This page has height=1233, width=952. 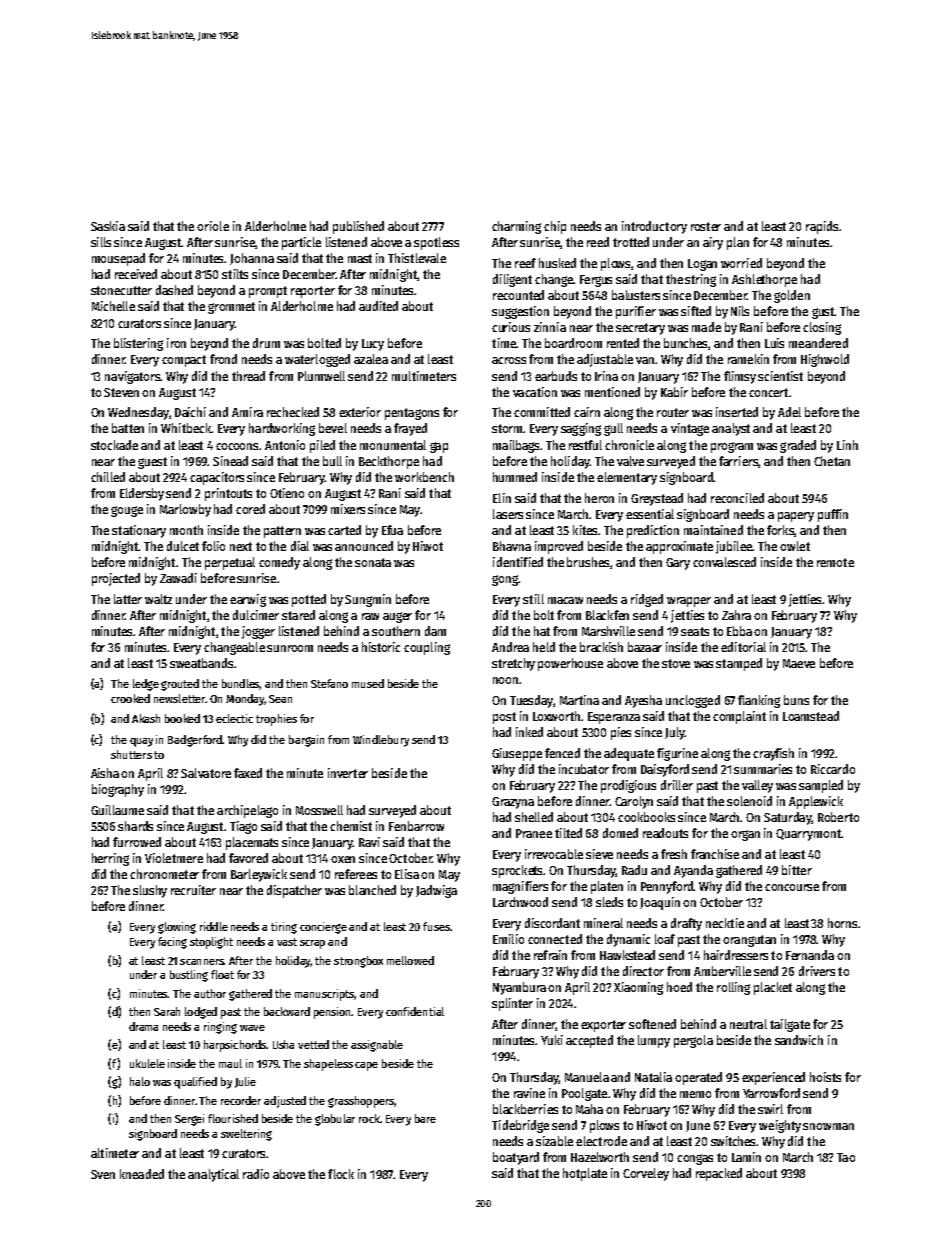 What do you see at coordinates (759, 701) in the page?
I see `flanking` at bounding box center [759, 701].
